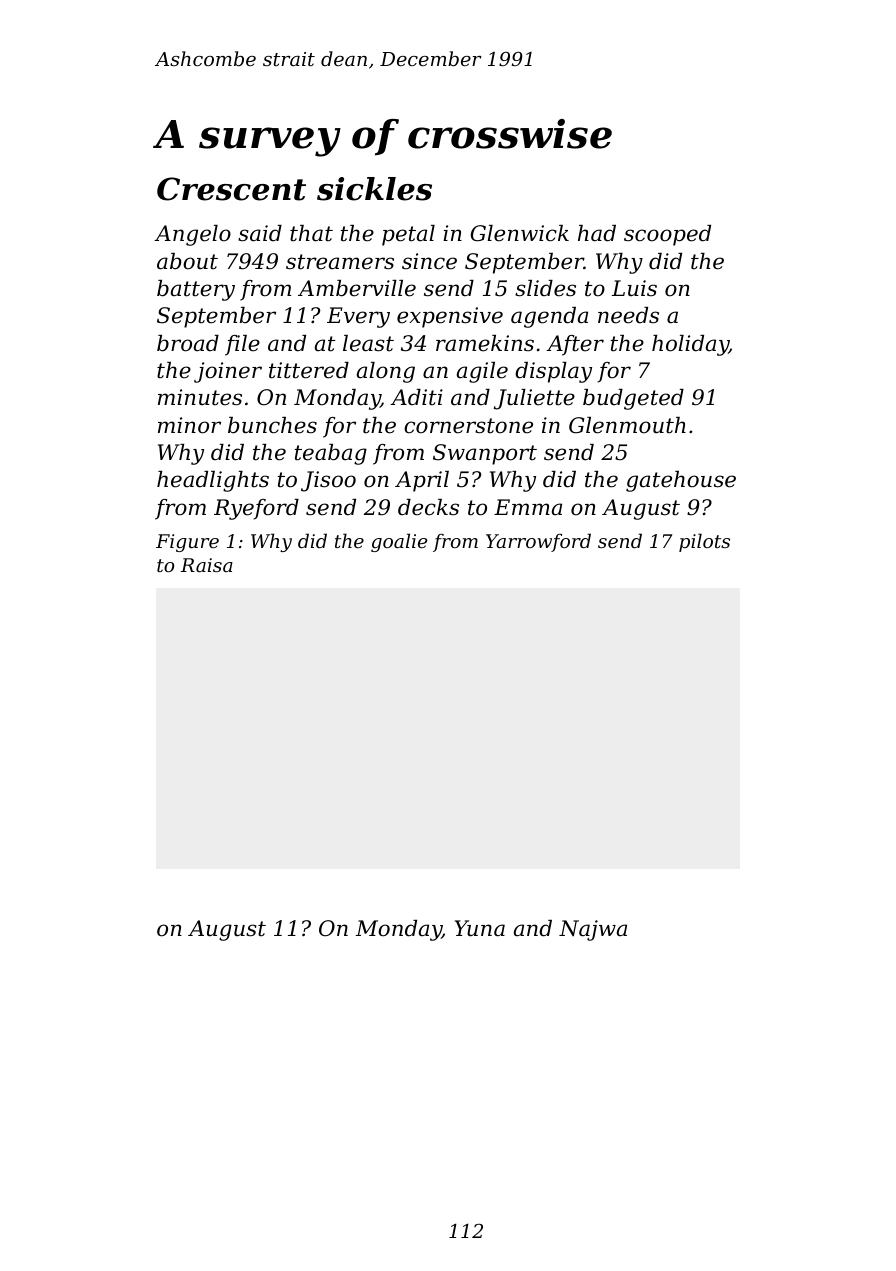  What do you see at coordinates (593, 930) in the document?
I see `Najwa` at bounding box center [593, 930].
